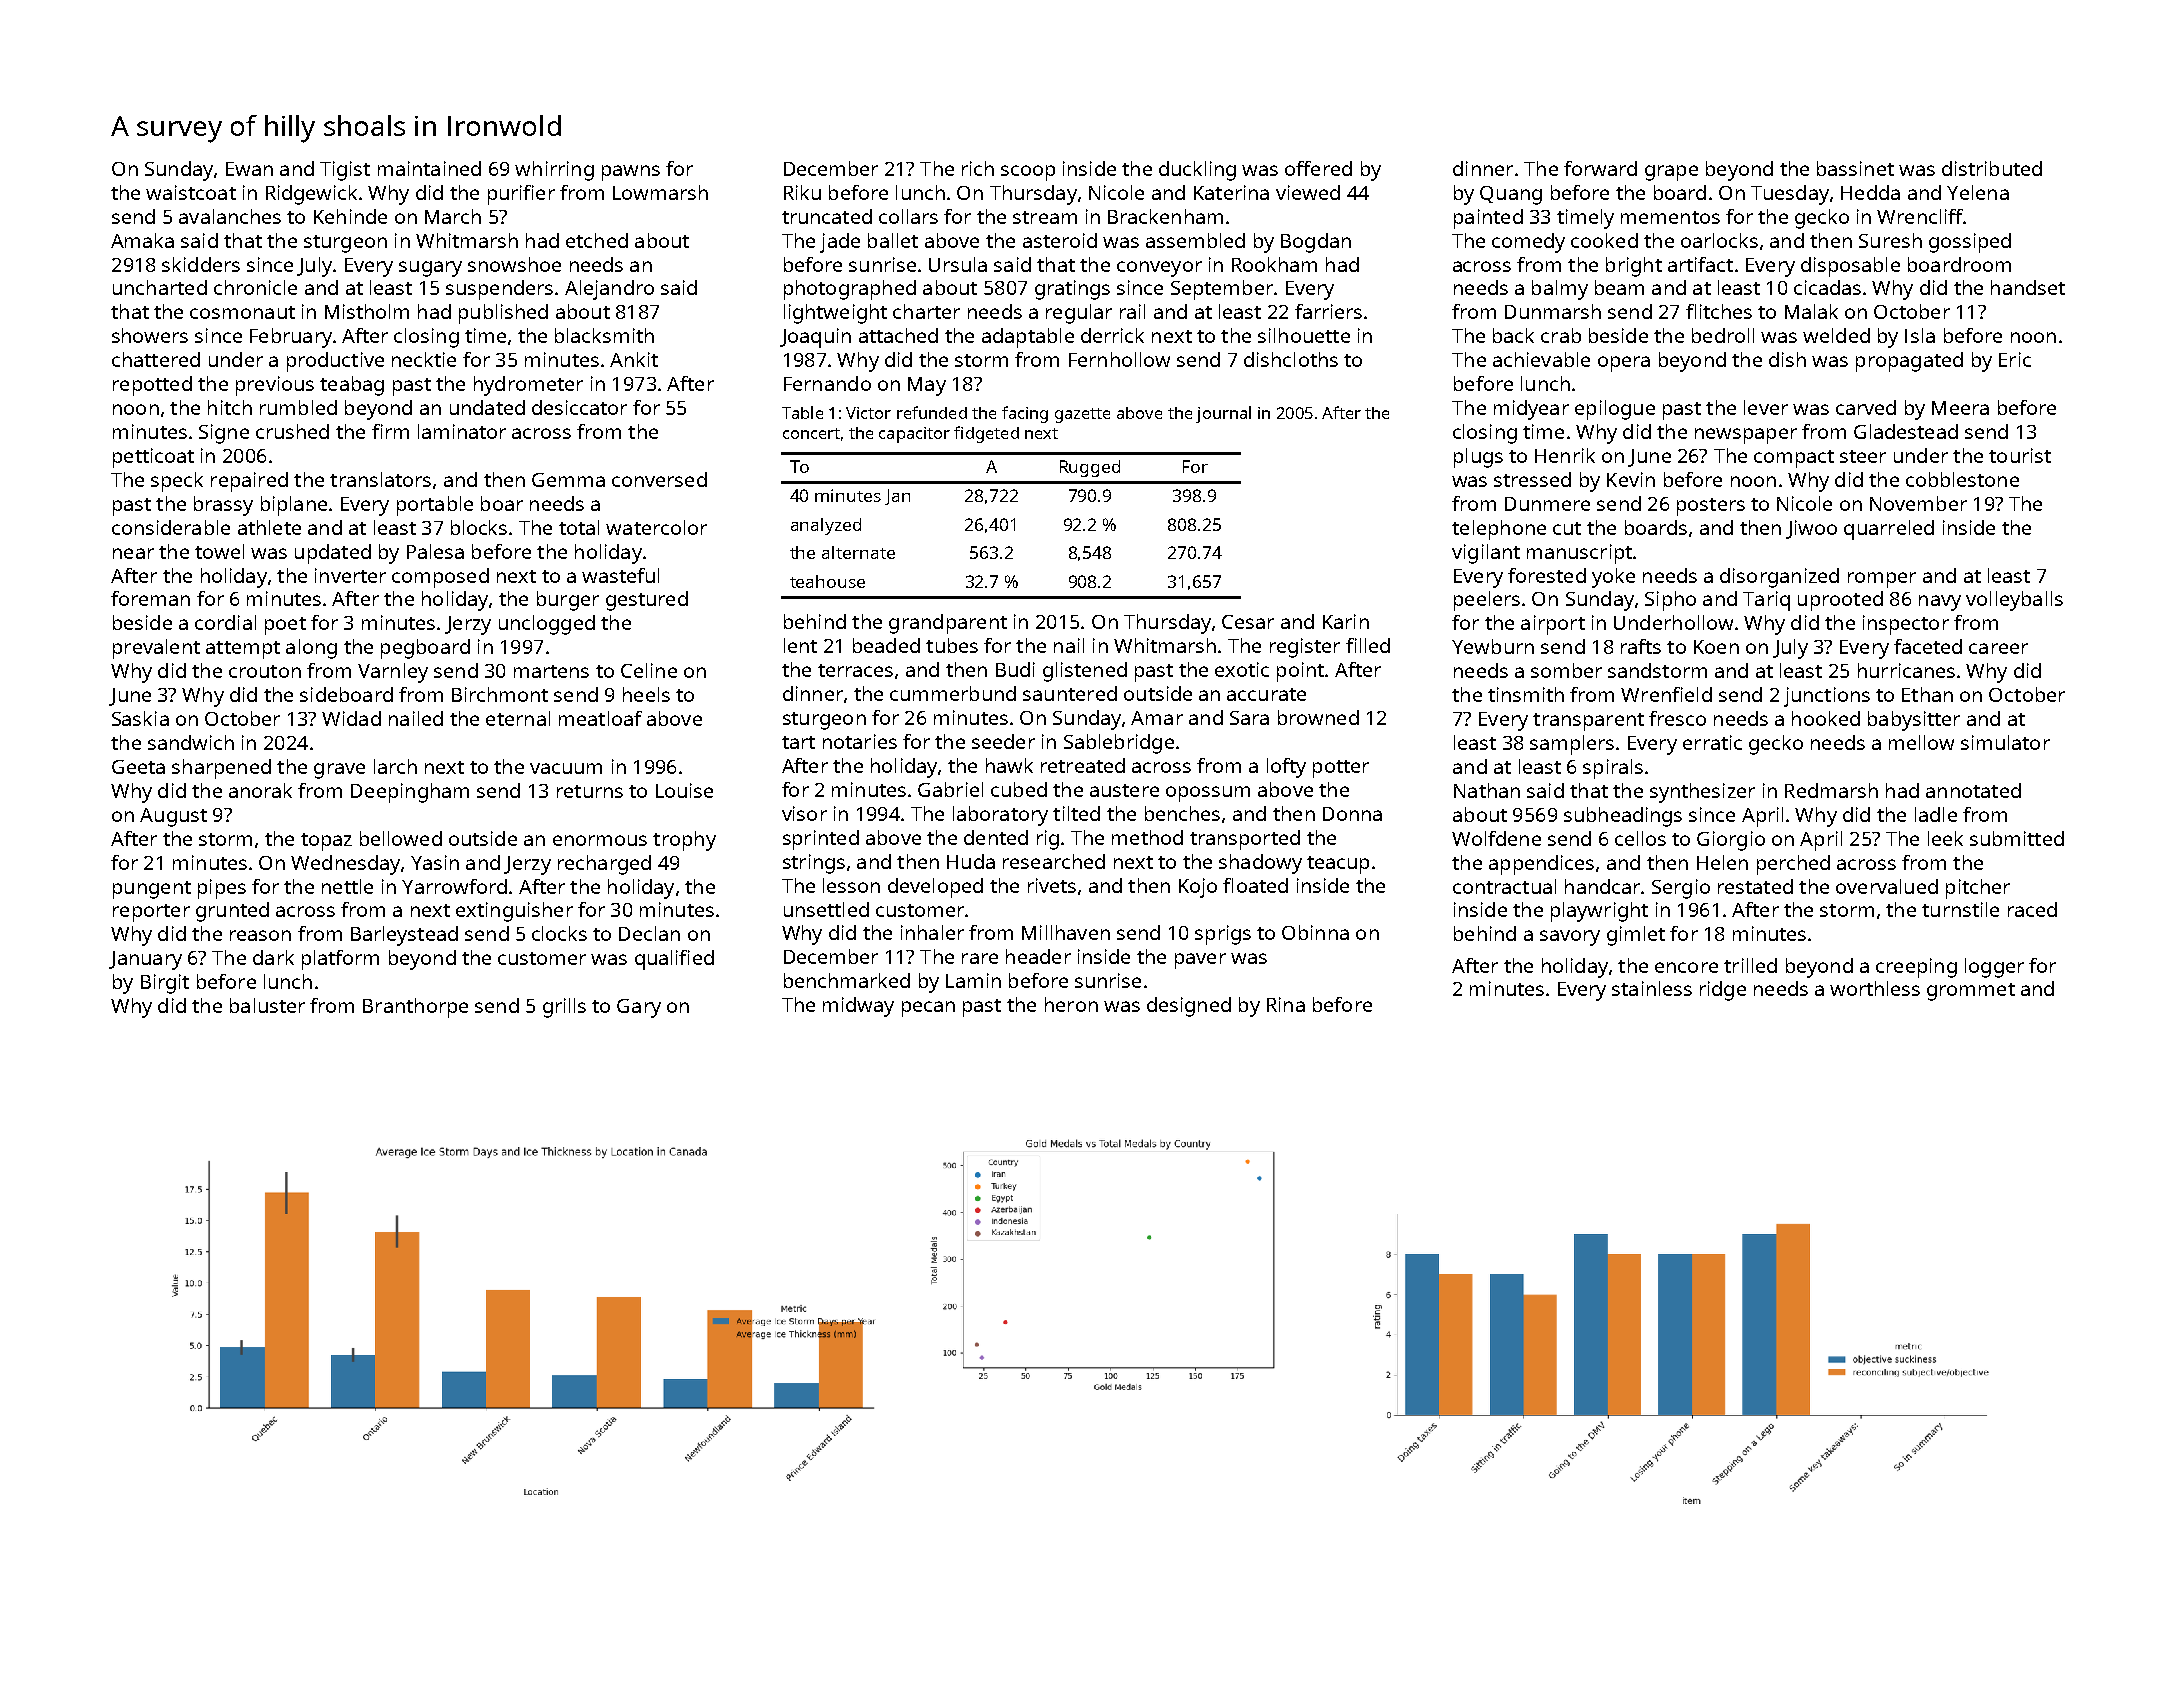  I want to click on baluster, so click(267, 1005).
